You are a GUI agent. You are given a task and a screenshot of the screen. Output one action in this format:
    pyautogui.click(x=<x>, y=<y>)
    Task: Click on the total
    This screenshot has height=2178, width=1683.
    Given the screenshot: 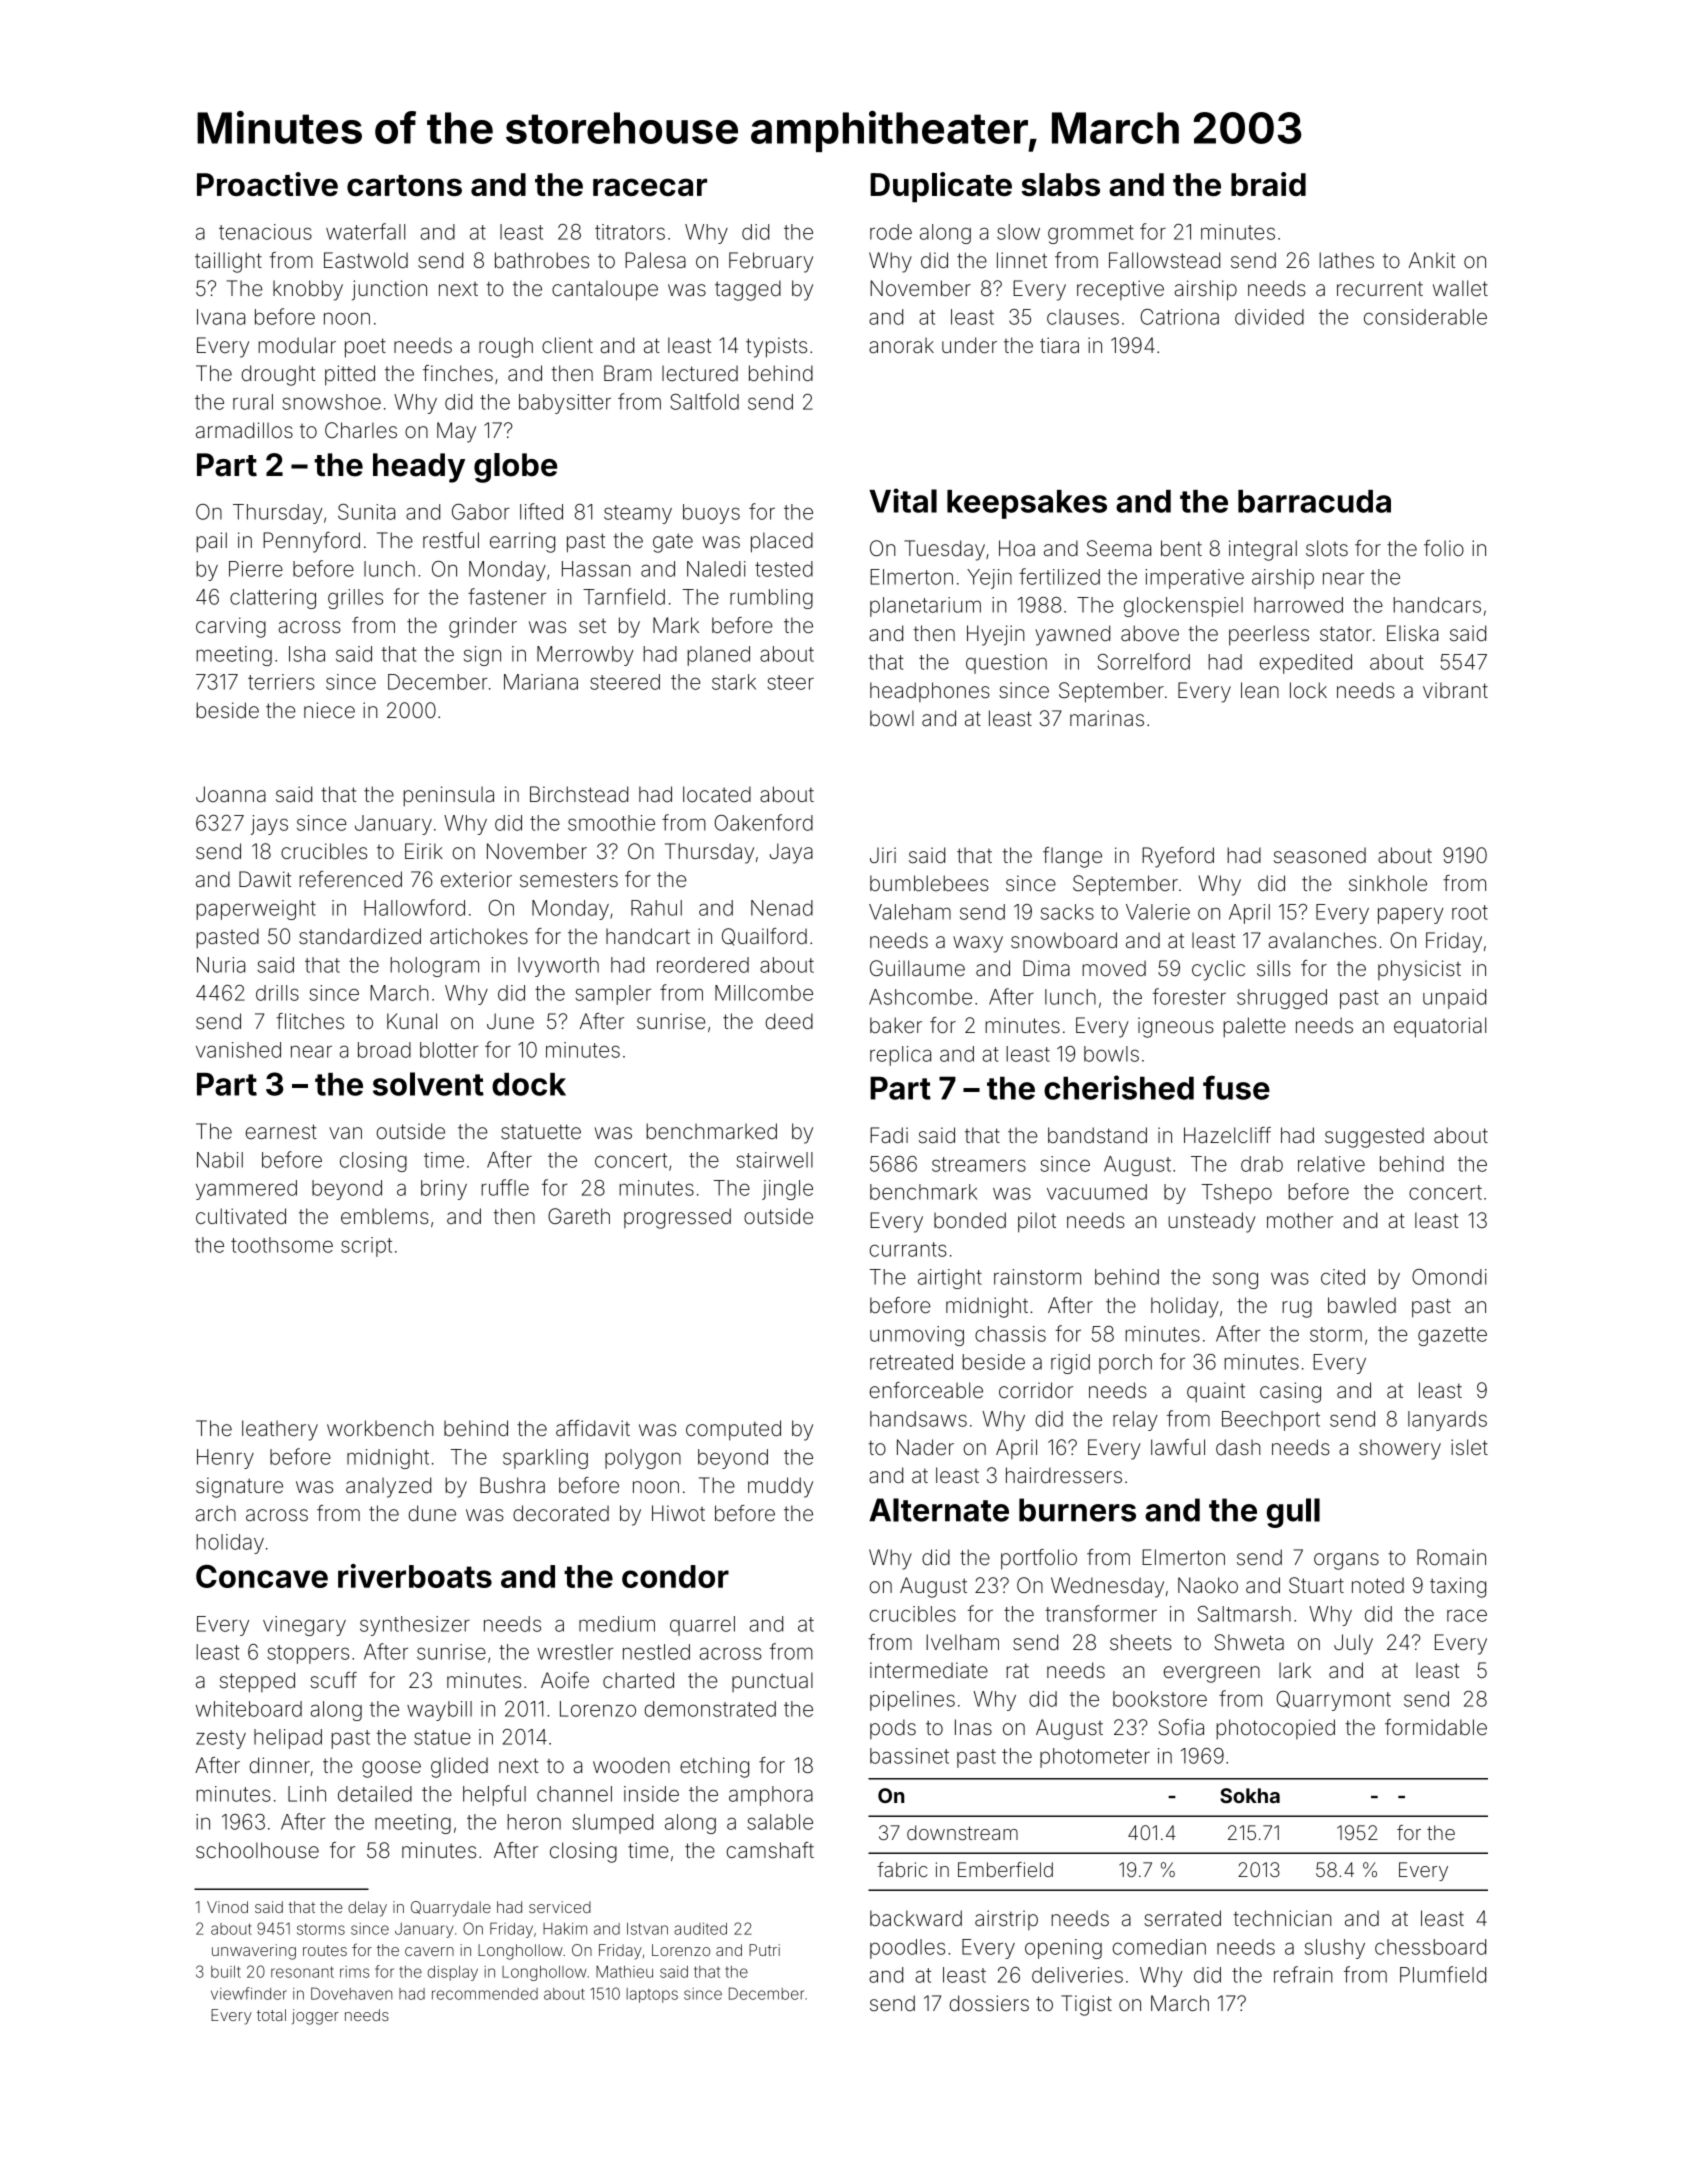 What is the action you would take?
    pyautogui.click(x=271, y=2015)
